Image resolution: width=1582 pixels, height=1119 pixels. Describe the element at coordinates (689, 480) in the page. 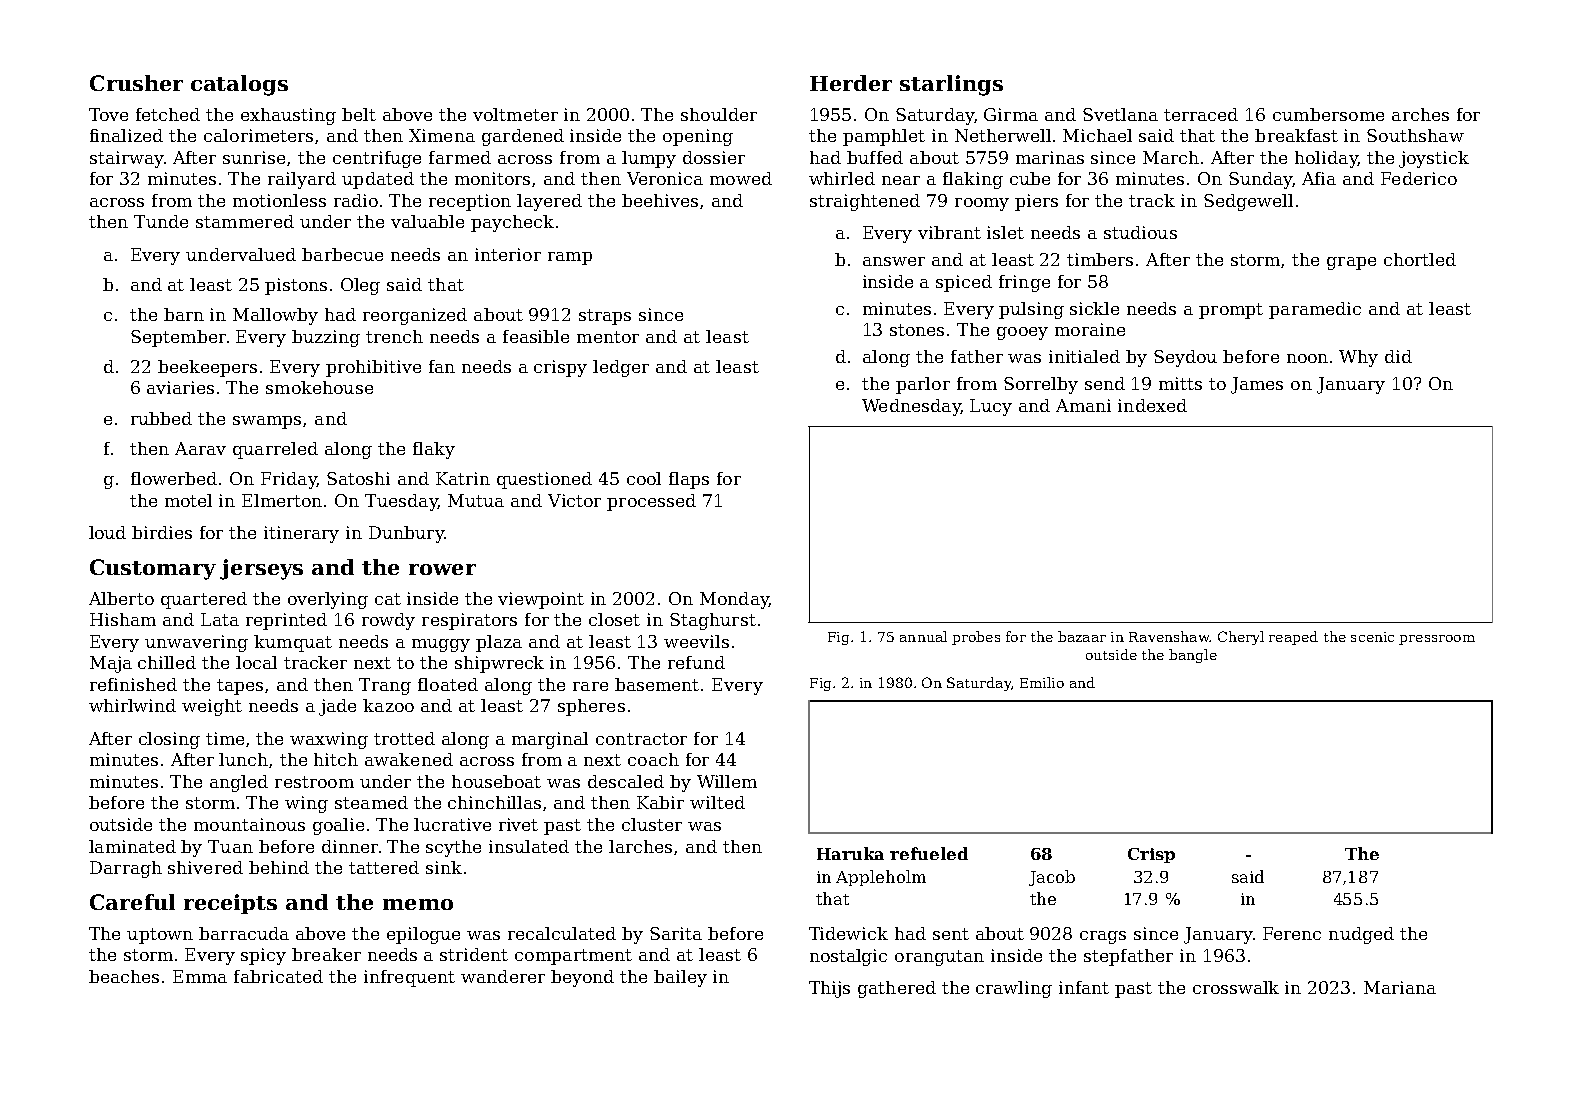

I see `flaps` at that location.
